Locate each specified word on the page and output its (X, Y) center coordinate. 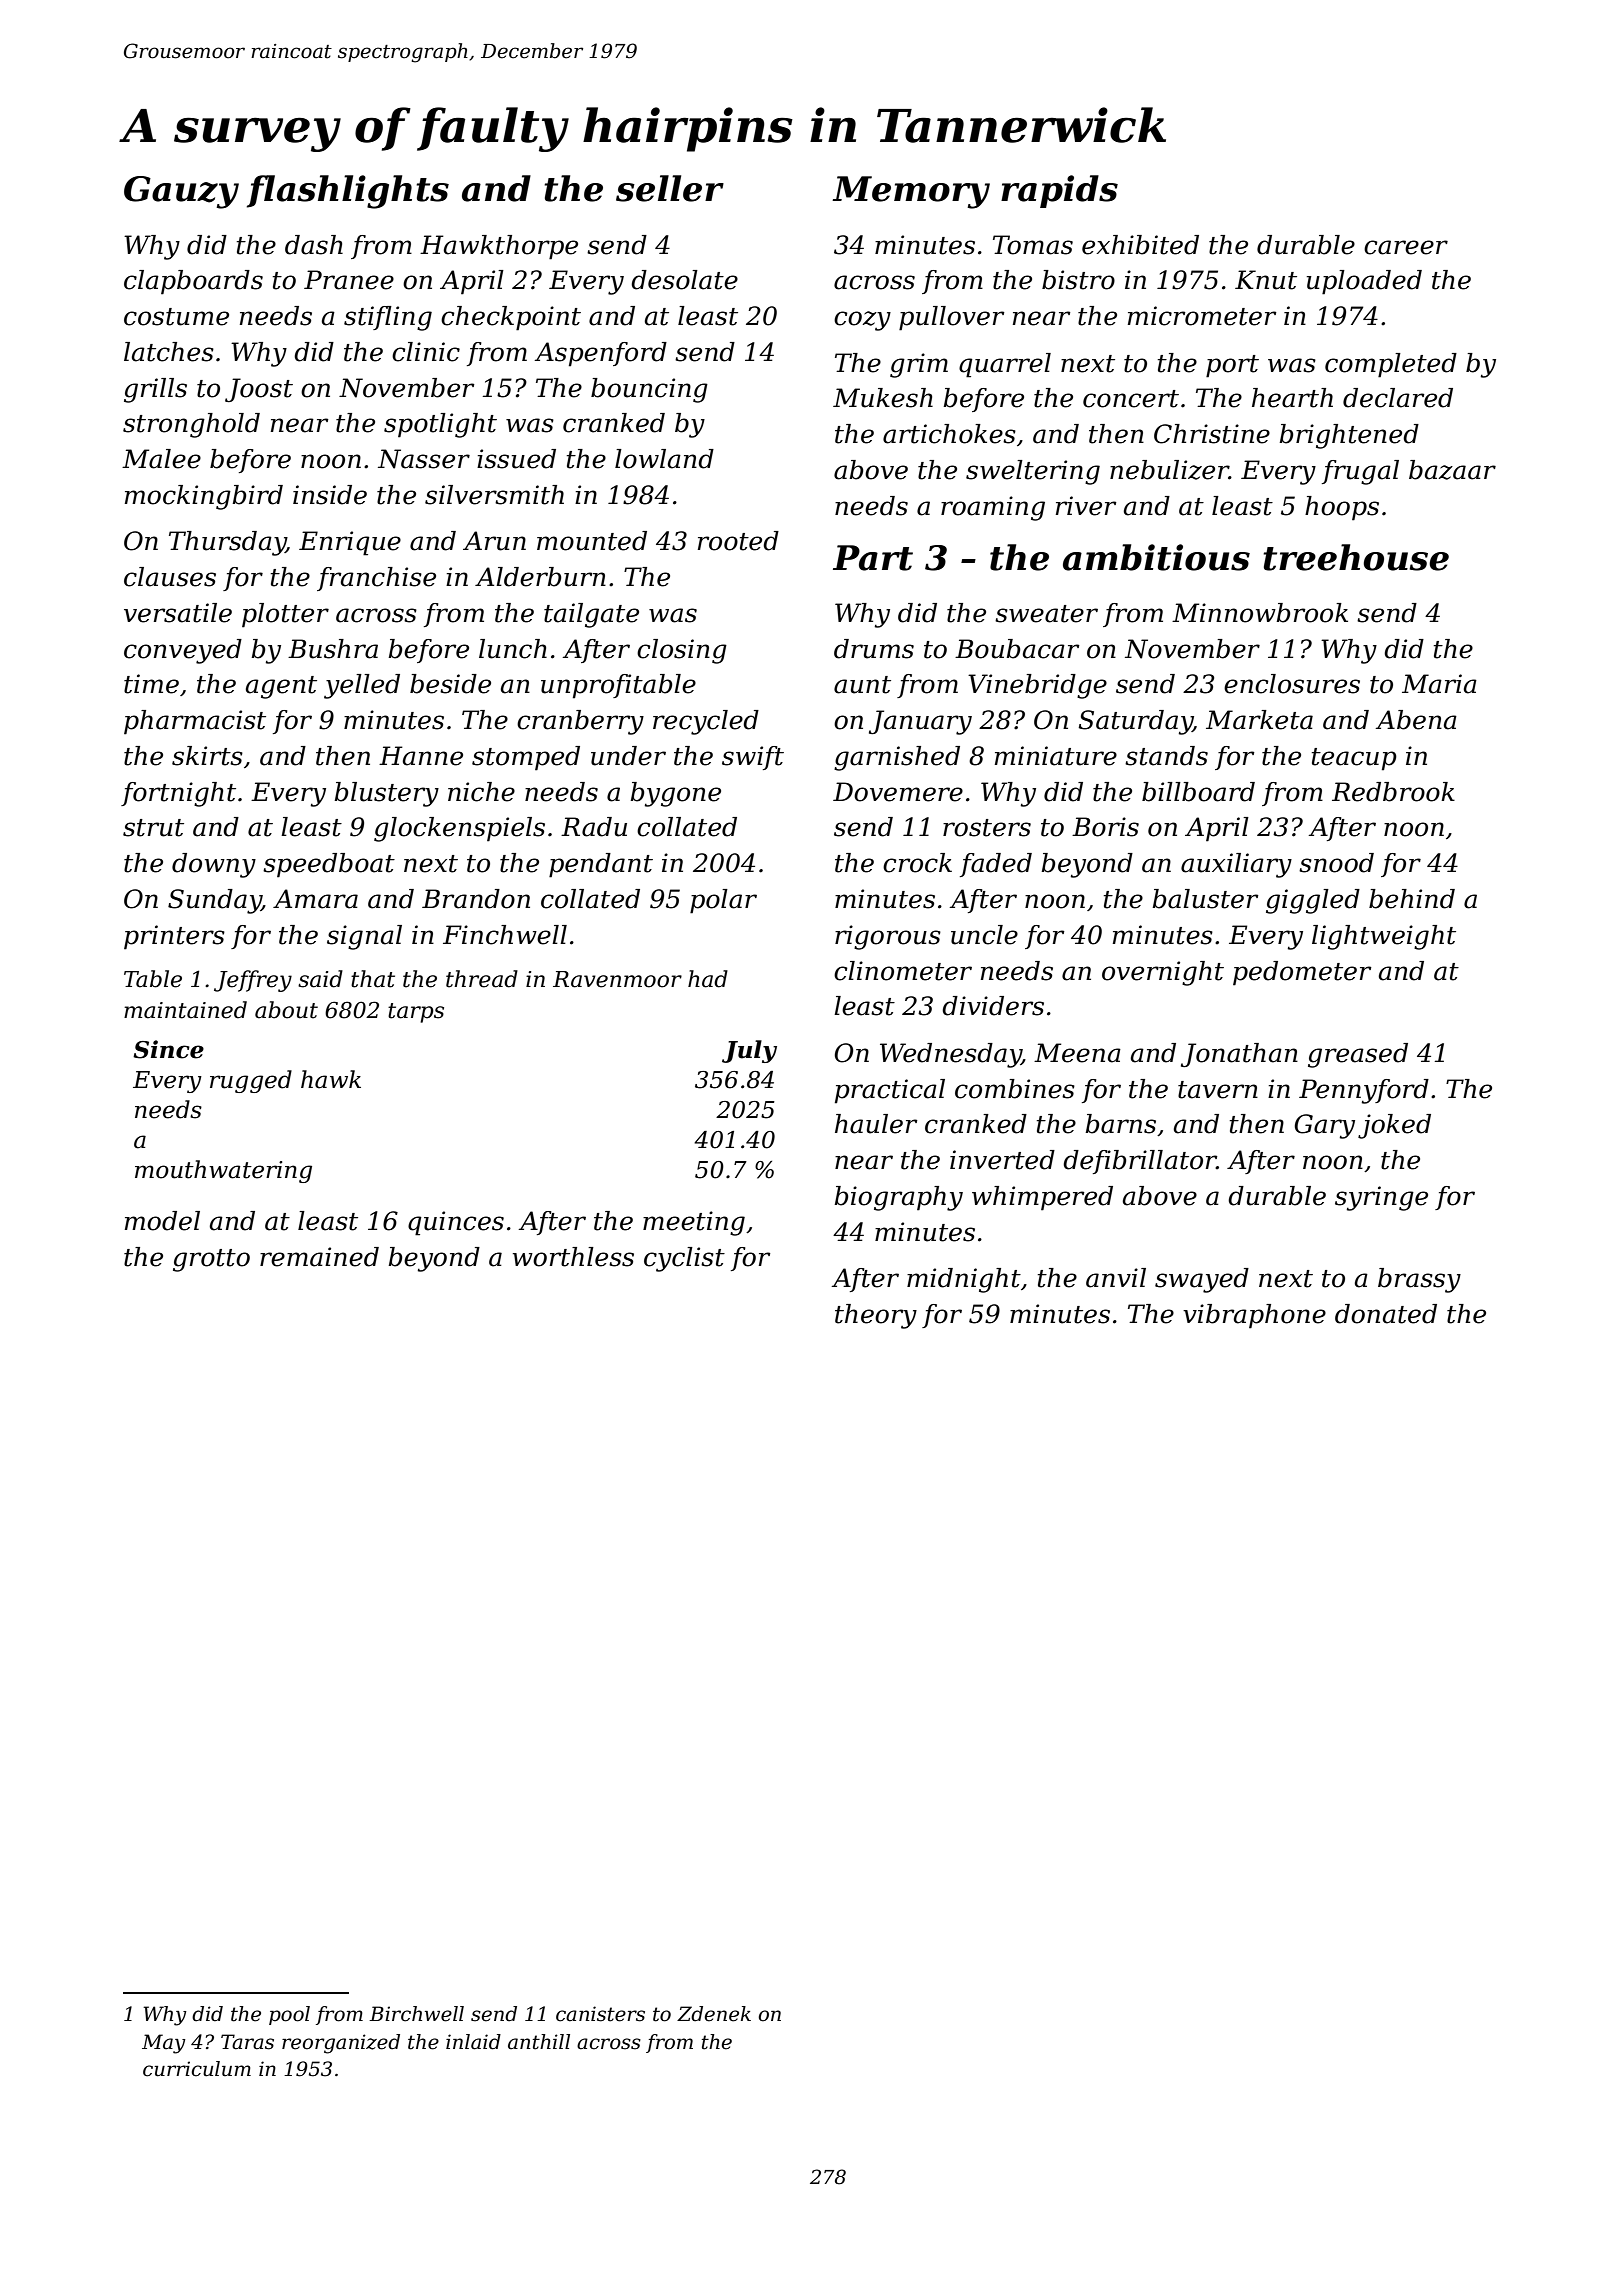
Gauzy (181, 192)
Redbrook (1393, 792)
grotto (211, 1260)
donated (1386, 1314)
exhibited (1140, 245)
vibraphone (1254, 1316)
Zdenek (714, 2014)
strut (153, 828)
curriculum (197, 2069)
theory (876, 1316)
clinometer (903, 971)
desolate (684, 280)
